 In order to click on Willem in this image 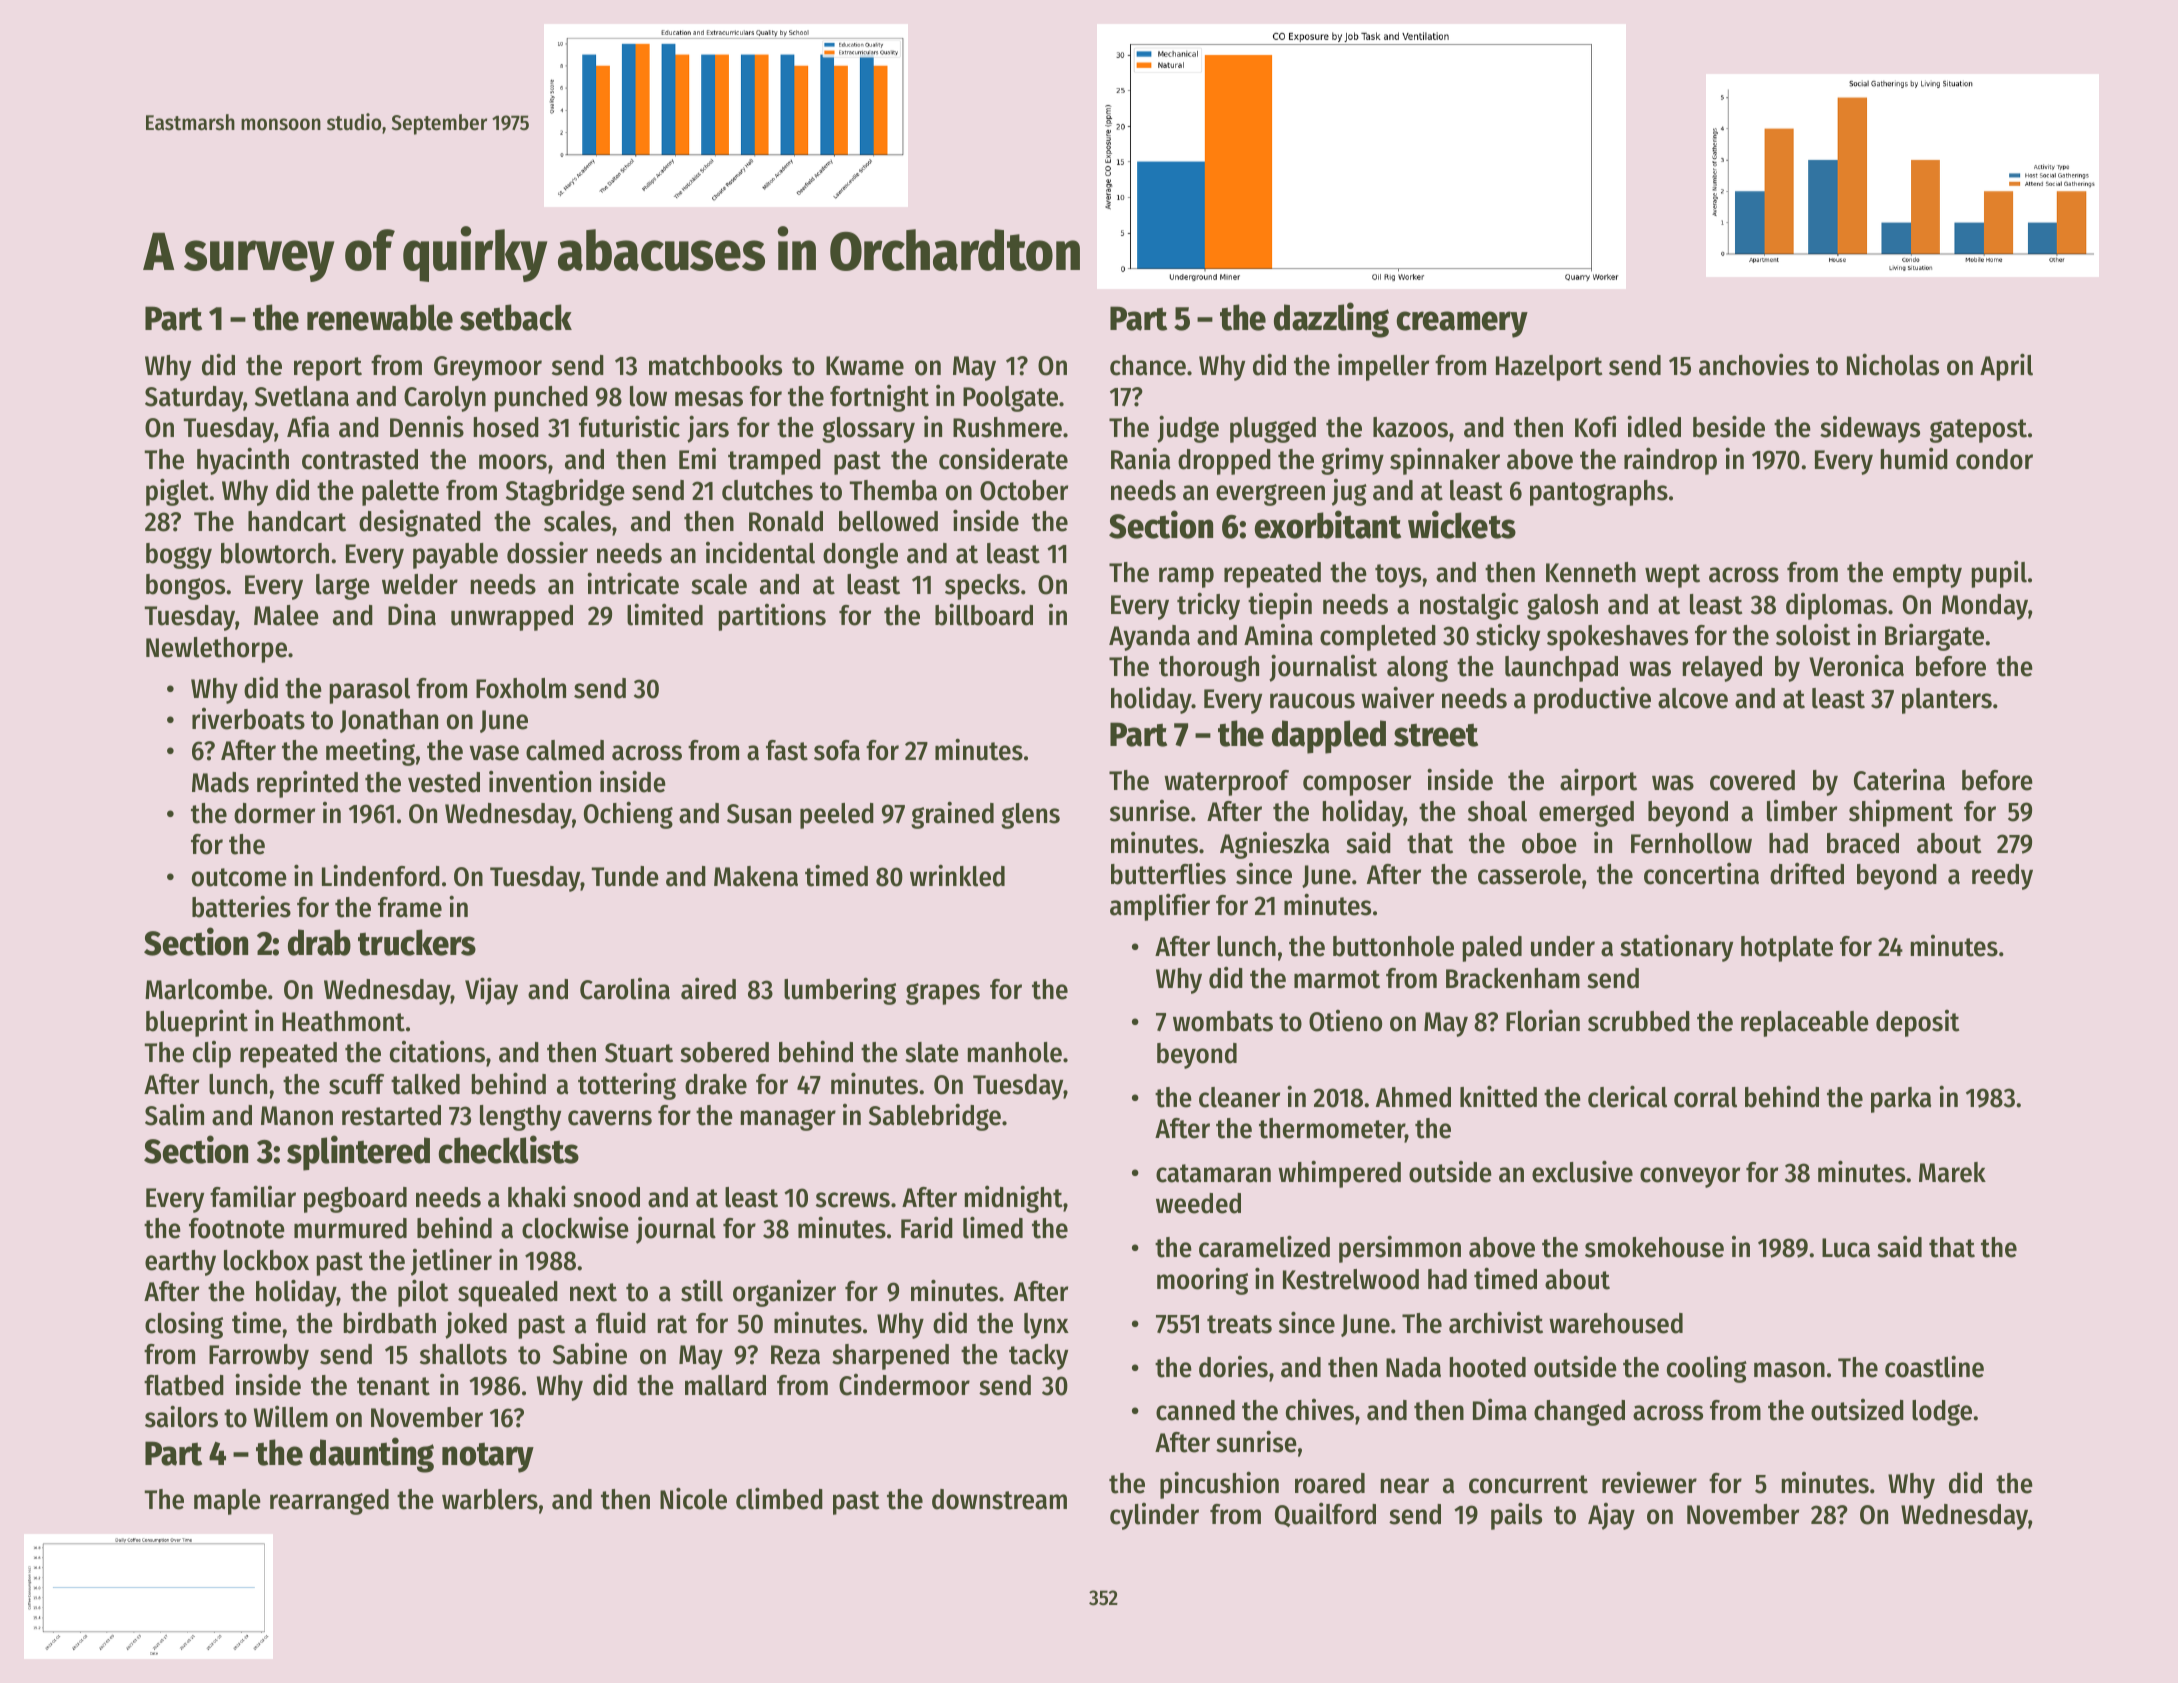, I will do `click(291, 1416)`.
